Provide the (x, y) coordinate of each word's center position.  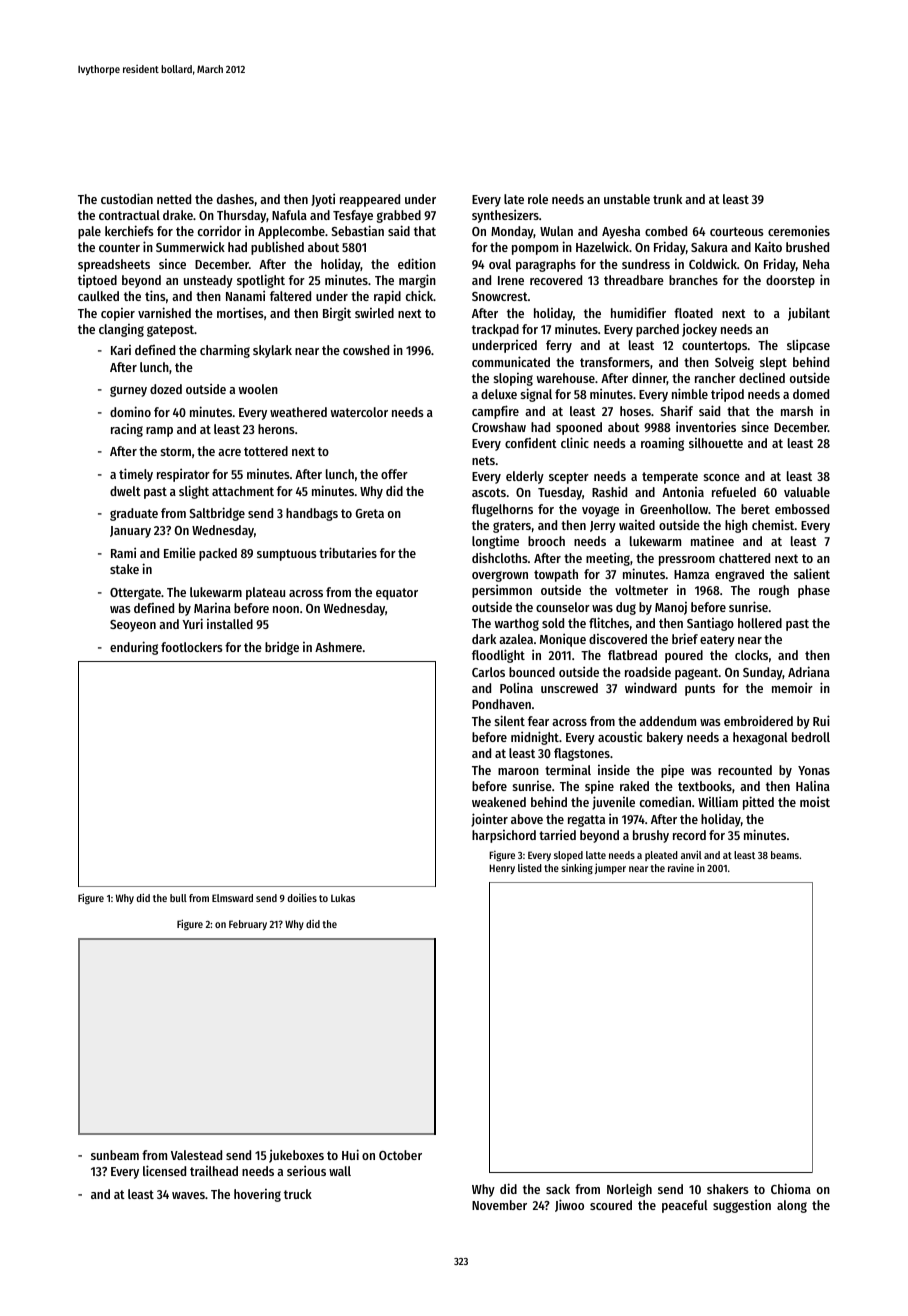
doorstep (790, 281)
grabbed (399, 216)
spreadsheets (114, 265)
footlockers (191, 647)
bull (178, 898)
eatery (717, 641)
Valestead (196, 1155)
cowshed (366, 350)
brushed (807, 247)
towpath (556, 575)
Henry (502, 869)
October (400, 1155)
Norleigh (629, 1190)
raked (634, 786)
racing (127, 430)
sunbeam (115, 1155)
